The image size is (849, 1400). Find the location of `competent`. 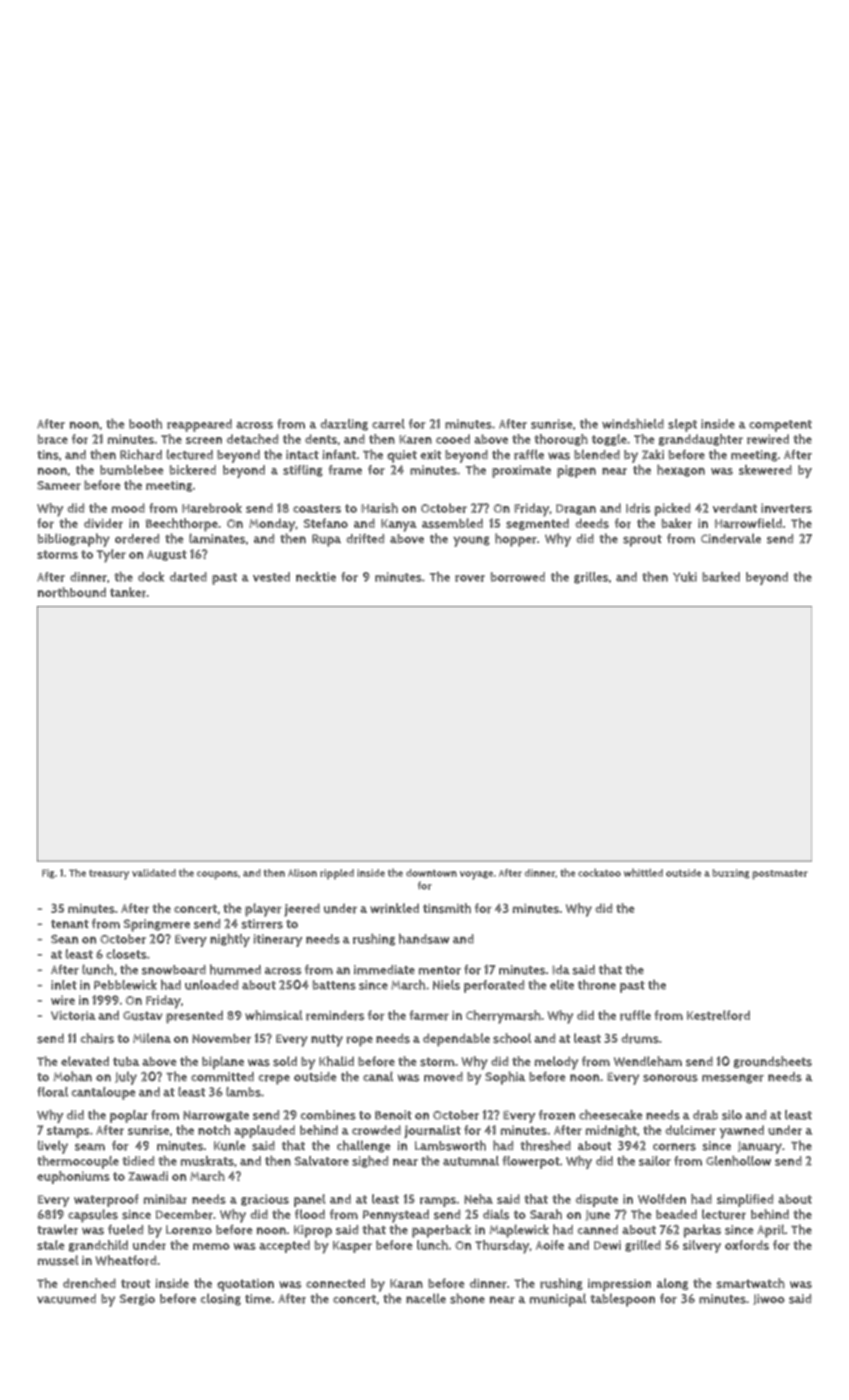

competent is located at coordinates (780, 426).
